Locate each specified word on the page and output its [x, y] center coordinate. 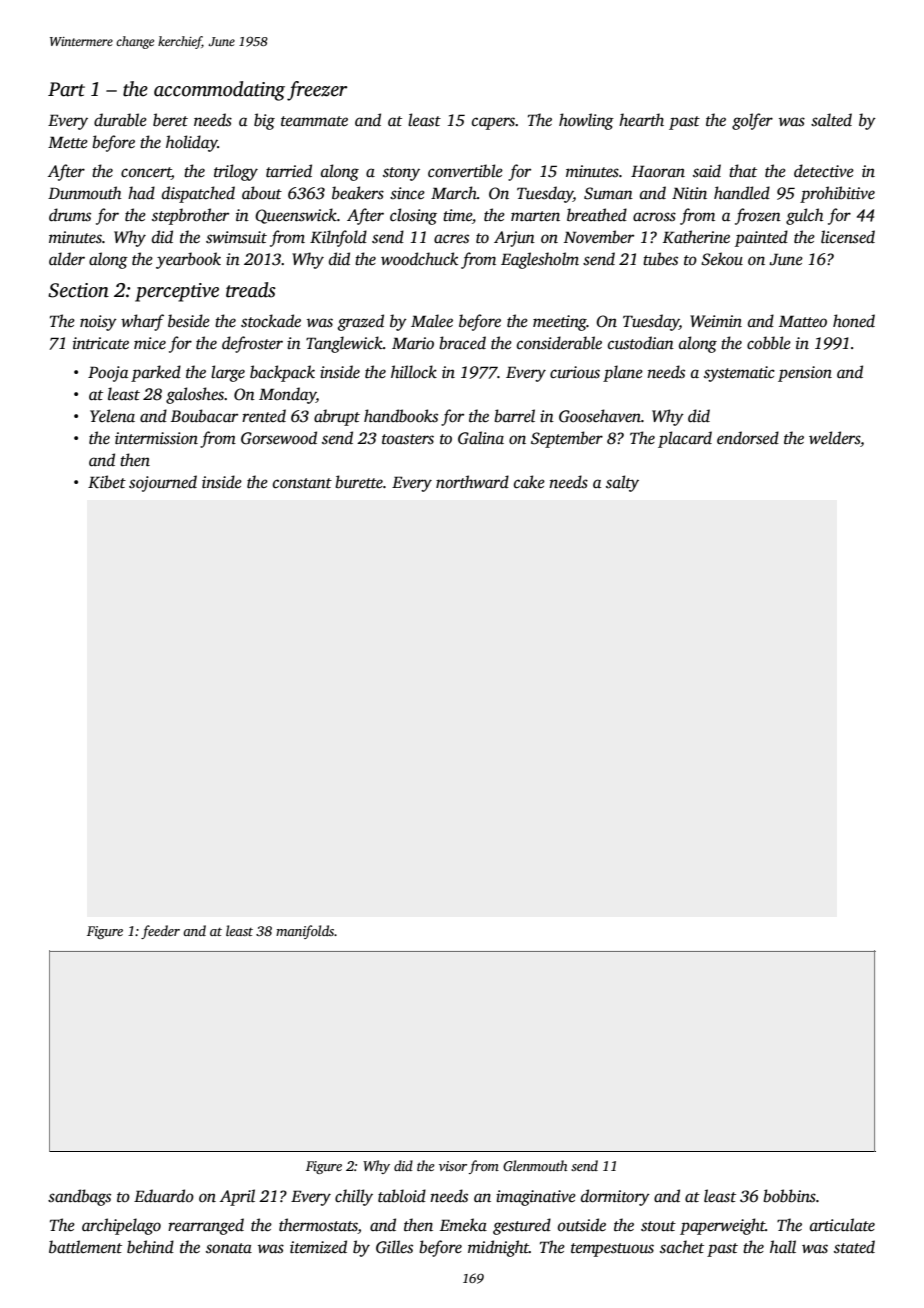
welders [834, 438]
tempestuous [612, 1250]
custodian [641, 343]
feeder [160, 932]
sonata [229, 1248]
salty [622, 483]
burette [359, 482]
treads [251, 290]
